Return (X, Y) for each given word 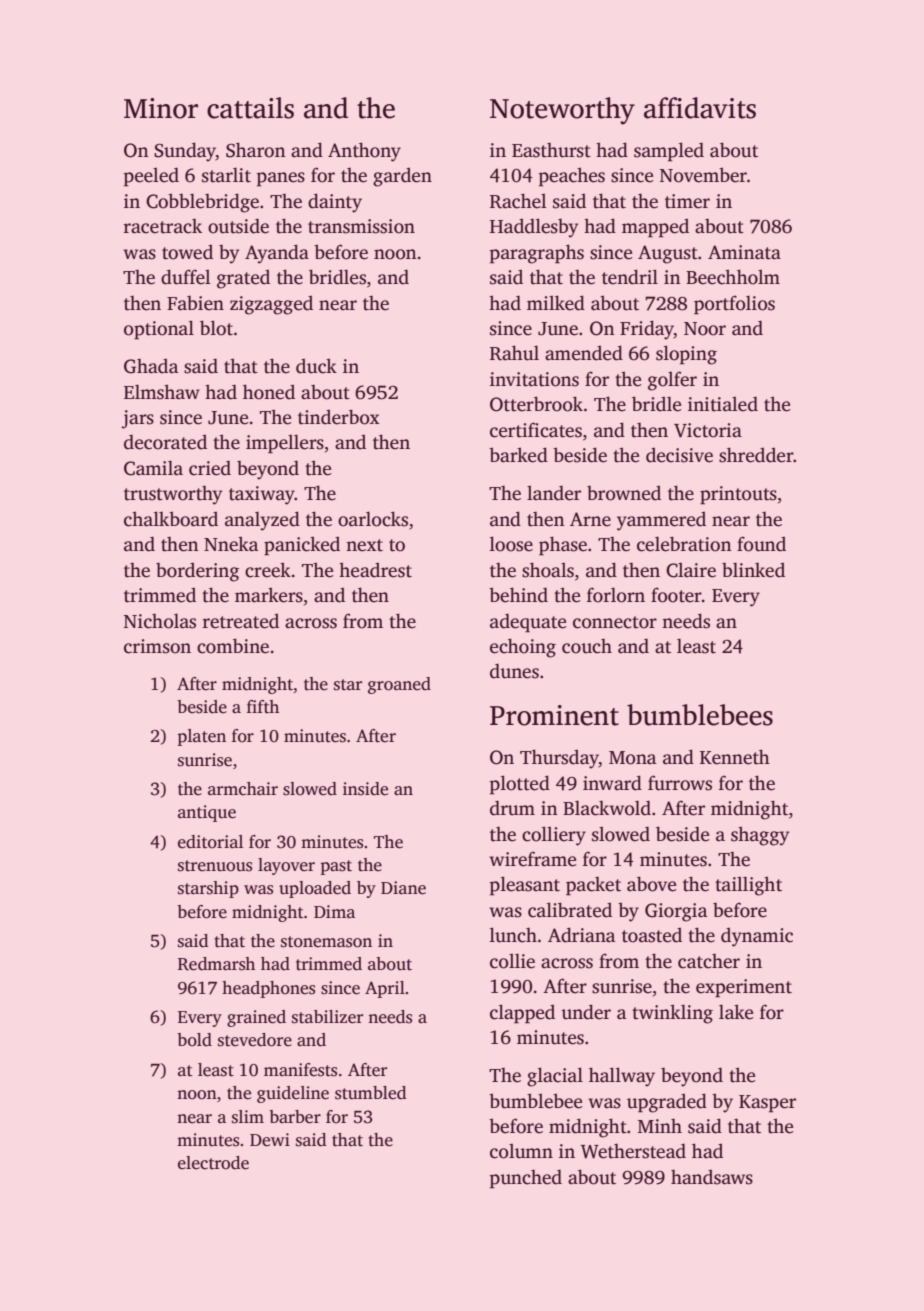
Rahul (514, 353)
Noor (705, 329)
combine (233, 646)
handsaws (712, 1177)
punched (526, 1179)
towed (187, 252)
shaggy (760, 836)
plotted (520, 785)
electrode (213, 1163)
